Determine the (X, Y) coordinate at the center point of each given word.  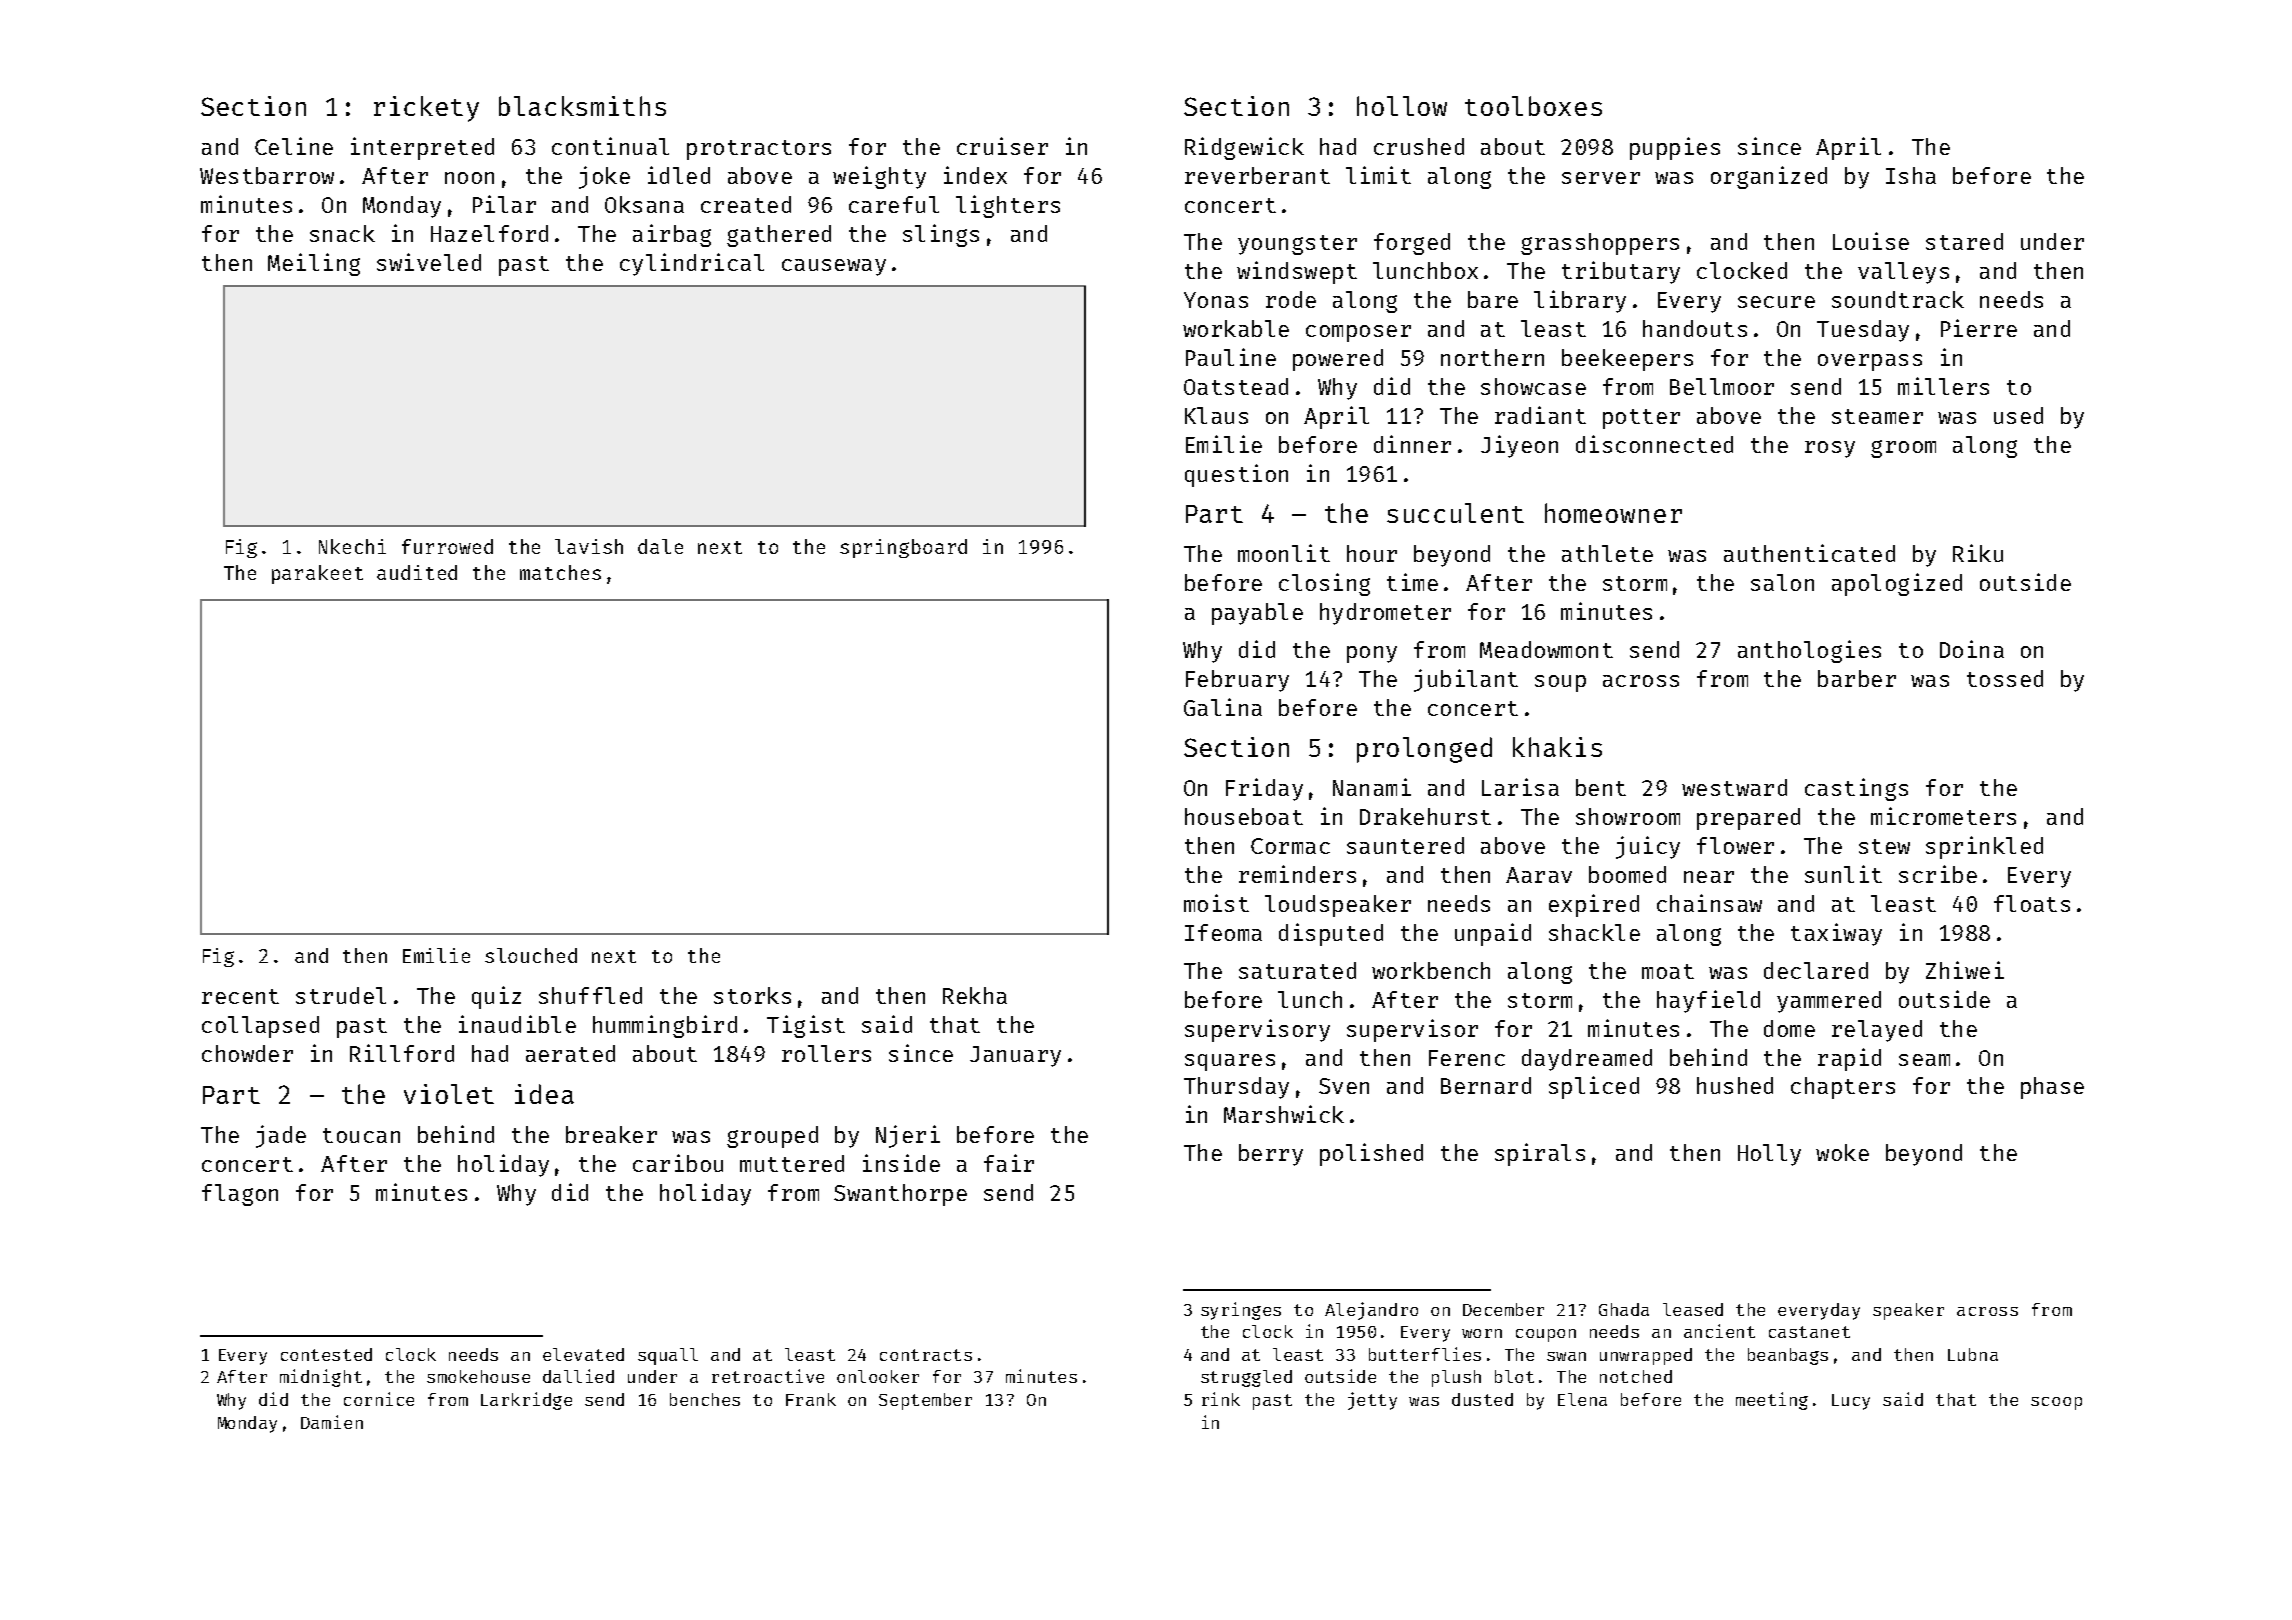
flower (1735, 845)
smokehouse (478, 1376)
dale (660, 546)
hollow (1402, 106)
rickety (426, 109)
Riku (1978, 553)
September (925, 1401)
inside (901, 1163)
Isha (1911, 175)
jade (281, 1136)
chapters (1843, 1088)
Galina (1223, 707)
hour (1372, 553)
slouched (531, 955)
